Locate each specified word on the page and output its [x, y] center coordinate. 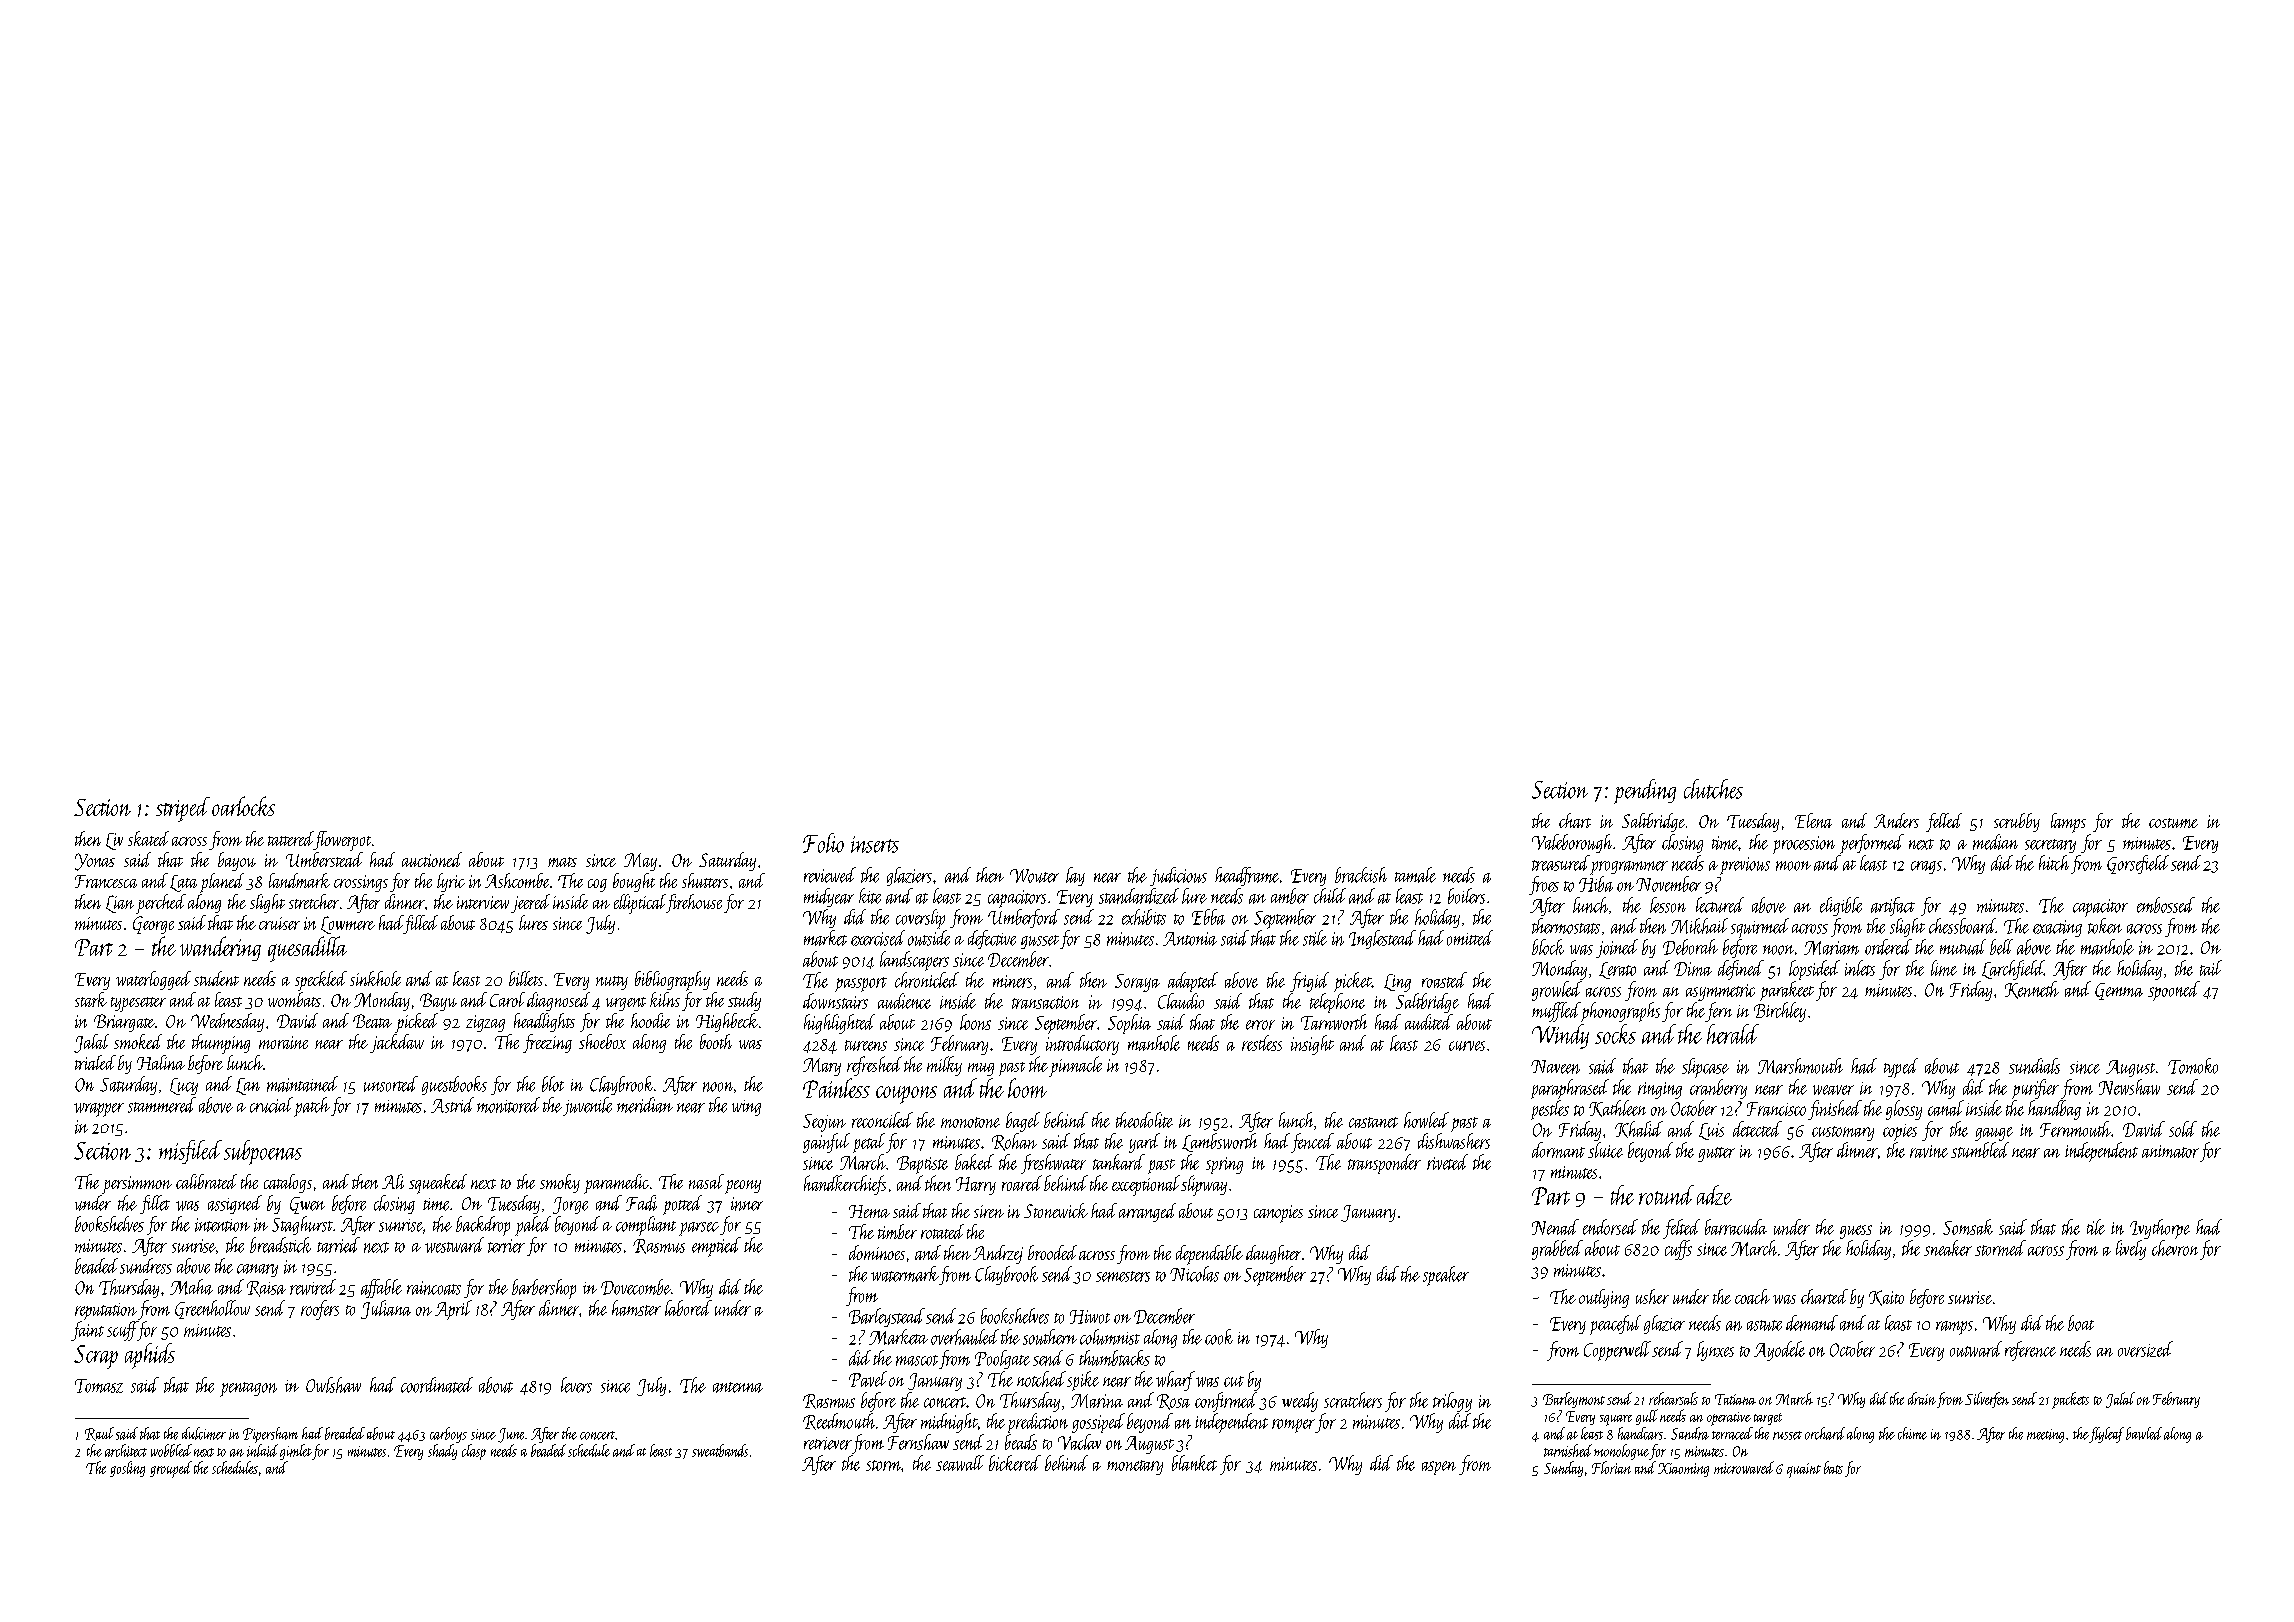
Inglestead [1382, 939]
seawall [960, 1463]
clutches [1713, 789]
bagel [1023, 1122]
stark [91, 999]
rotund [1666, 1195]
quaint [1804, 1470]
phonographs [1620, 1012]
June [511, 1435]
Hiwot [1090, 1317]
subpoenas [263, 1152]
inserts [875, 844]
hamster [636, 1308]
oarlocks [243, 806]
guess [1856, 1232]
